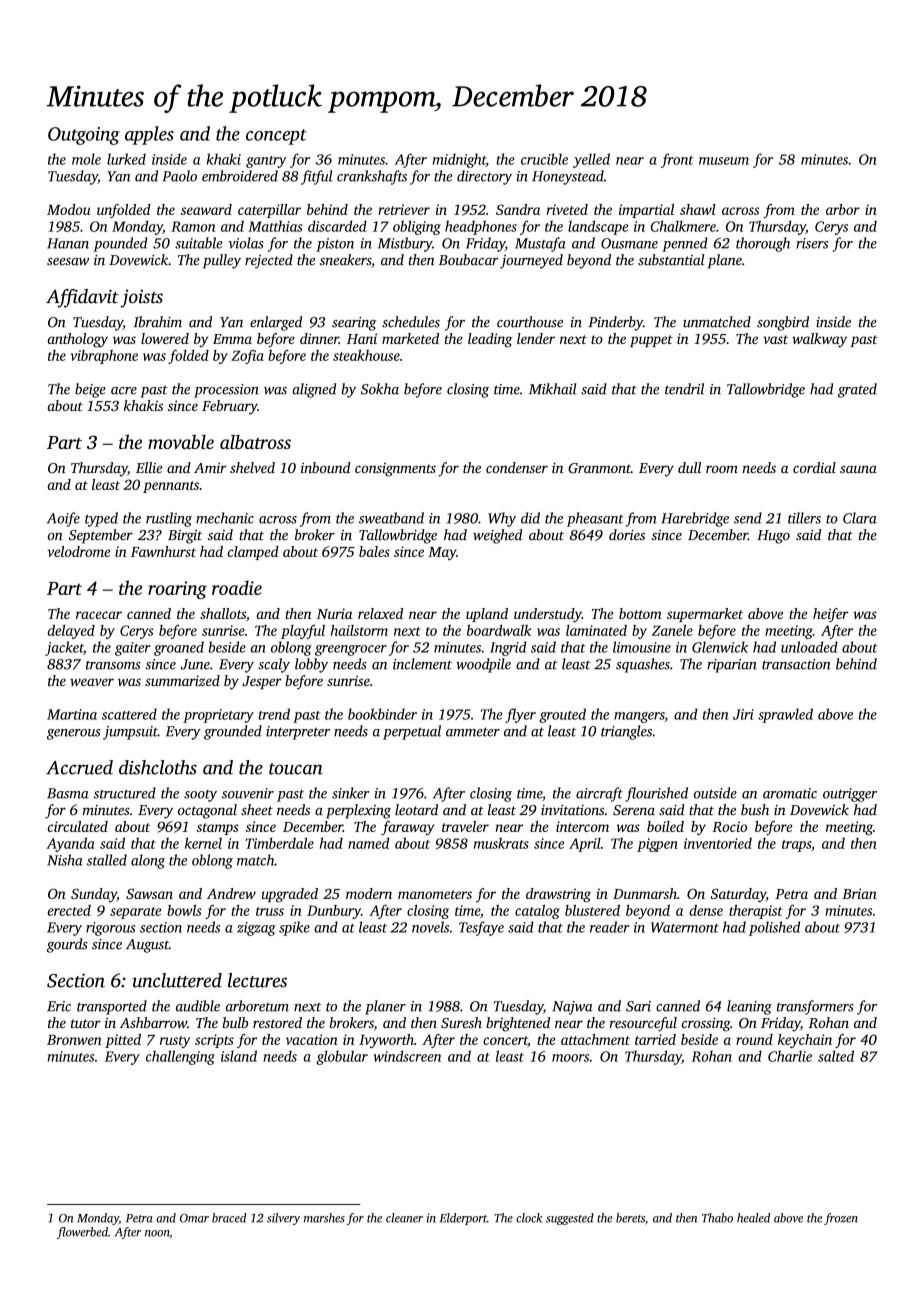 The width and height of the screenshot is (924, 1314). I want to click on Elderport, so click(463, 1219).
